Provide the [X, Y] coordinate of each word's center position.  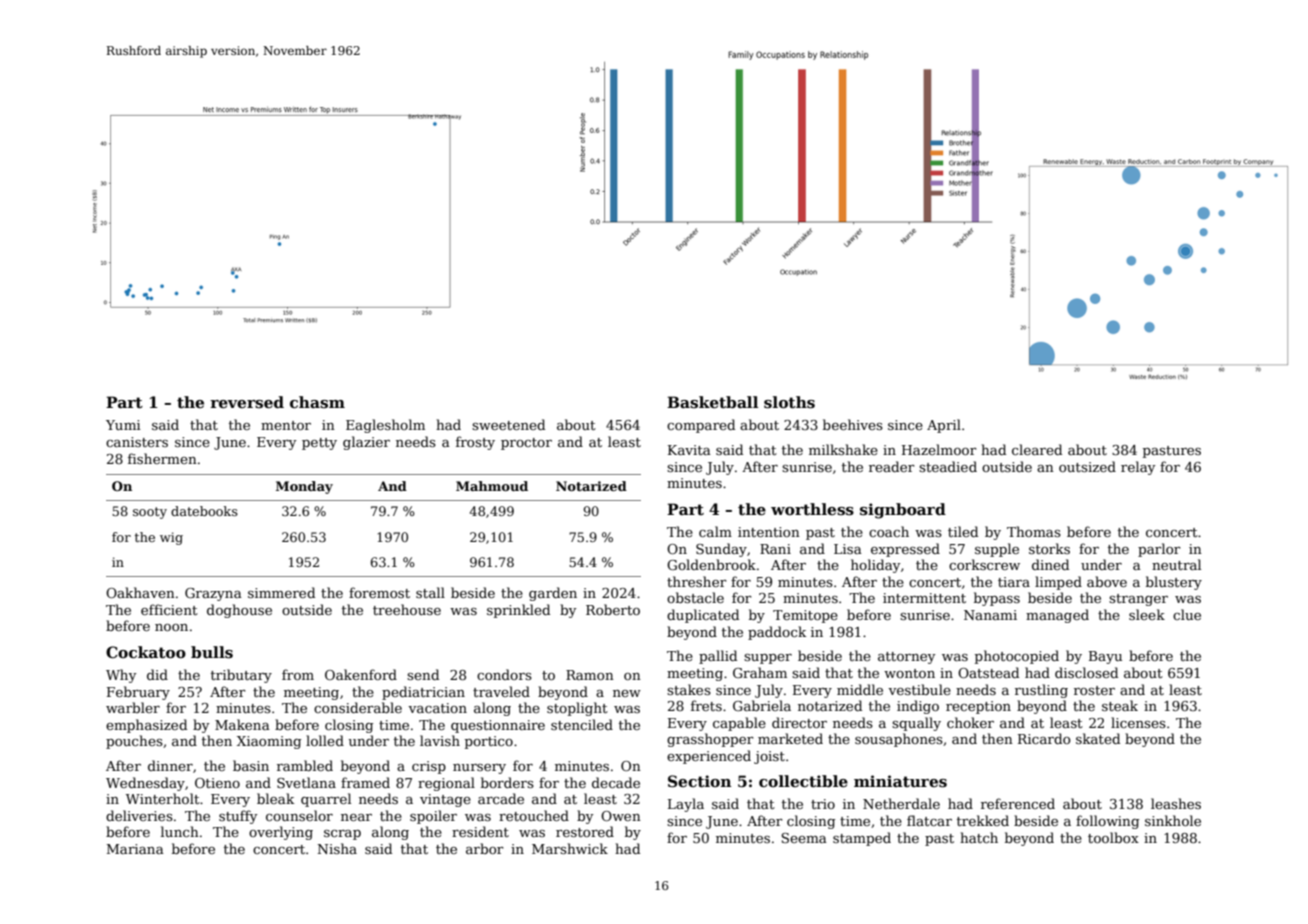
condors [504, 674]
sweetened [508, 424]
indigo [918, 707]
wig [171, 538]
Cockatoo [146, 652]
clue [1187, 614]
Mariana [135, 849]
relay [1138, 468]
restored [585, 831]
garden [553, 594]
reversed [247, 402]
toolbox [1113, 837]
